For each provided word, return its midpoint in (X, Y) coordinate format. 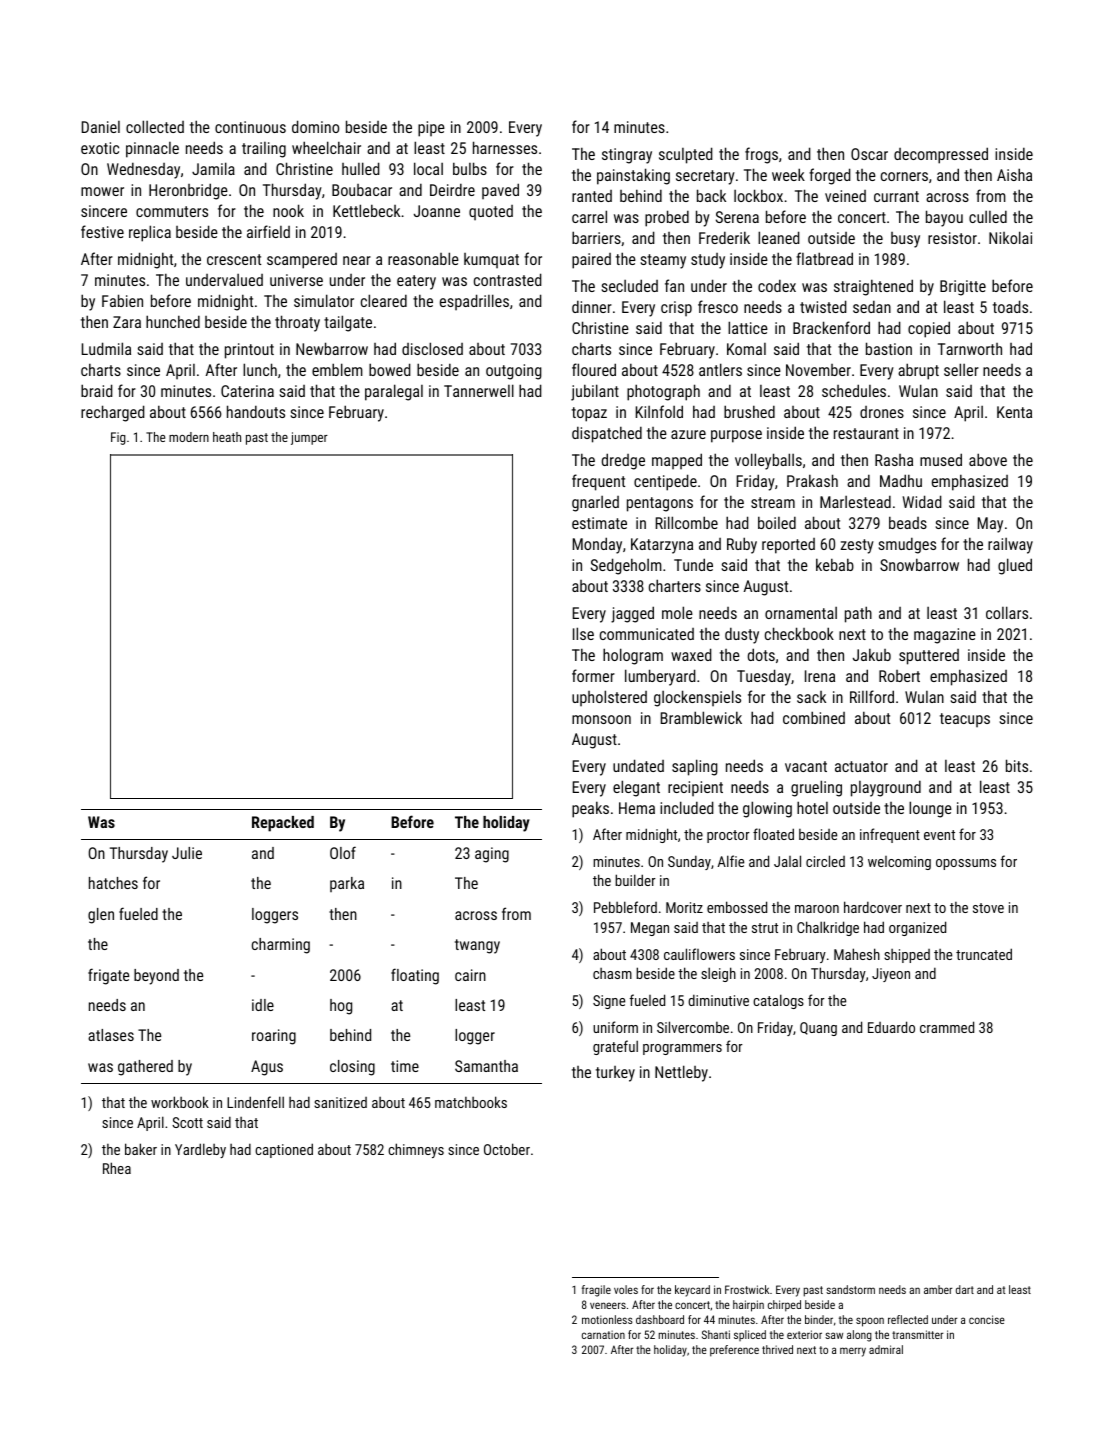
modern (189, 437)
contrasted (508, 279)
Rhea (117, 1168)
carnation (603, 1334)
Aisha (1014, 174)
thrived (777, 1349)
